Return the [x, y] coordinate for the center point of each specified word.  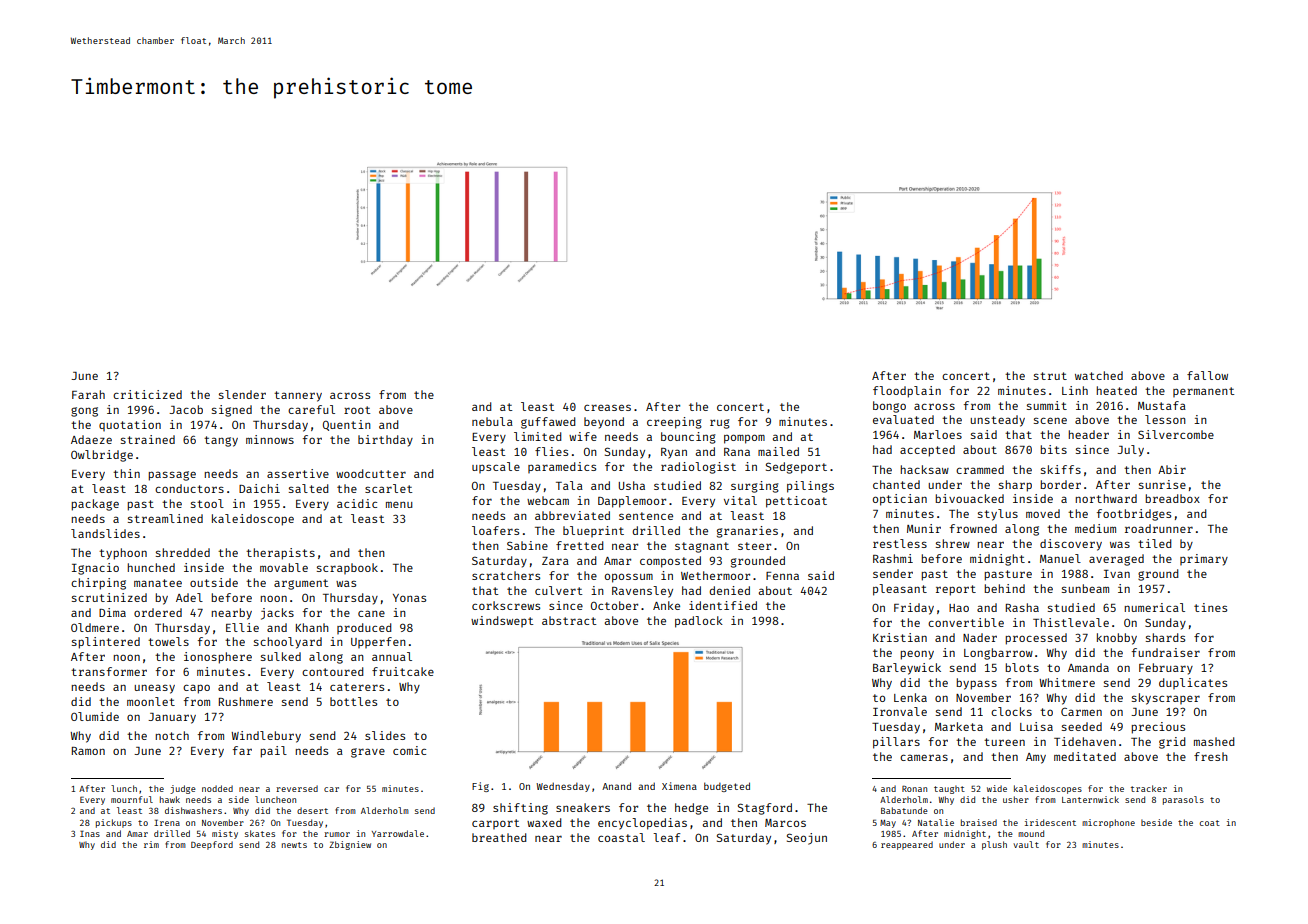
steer [754, 546]
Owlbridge [102, 456]
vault [1026, 844]
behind [1004, 588]
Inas [90, 833]
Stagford [765, 809]
